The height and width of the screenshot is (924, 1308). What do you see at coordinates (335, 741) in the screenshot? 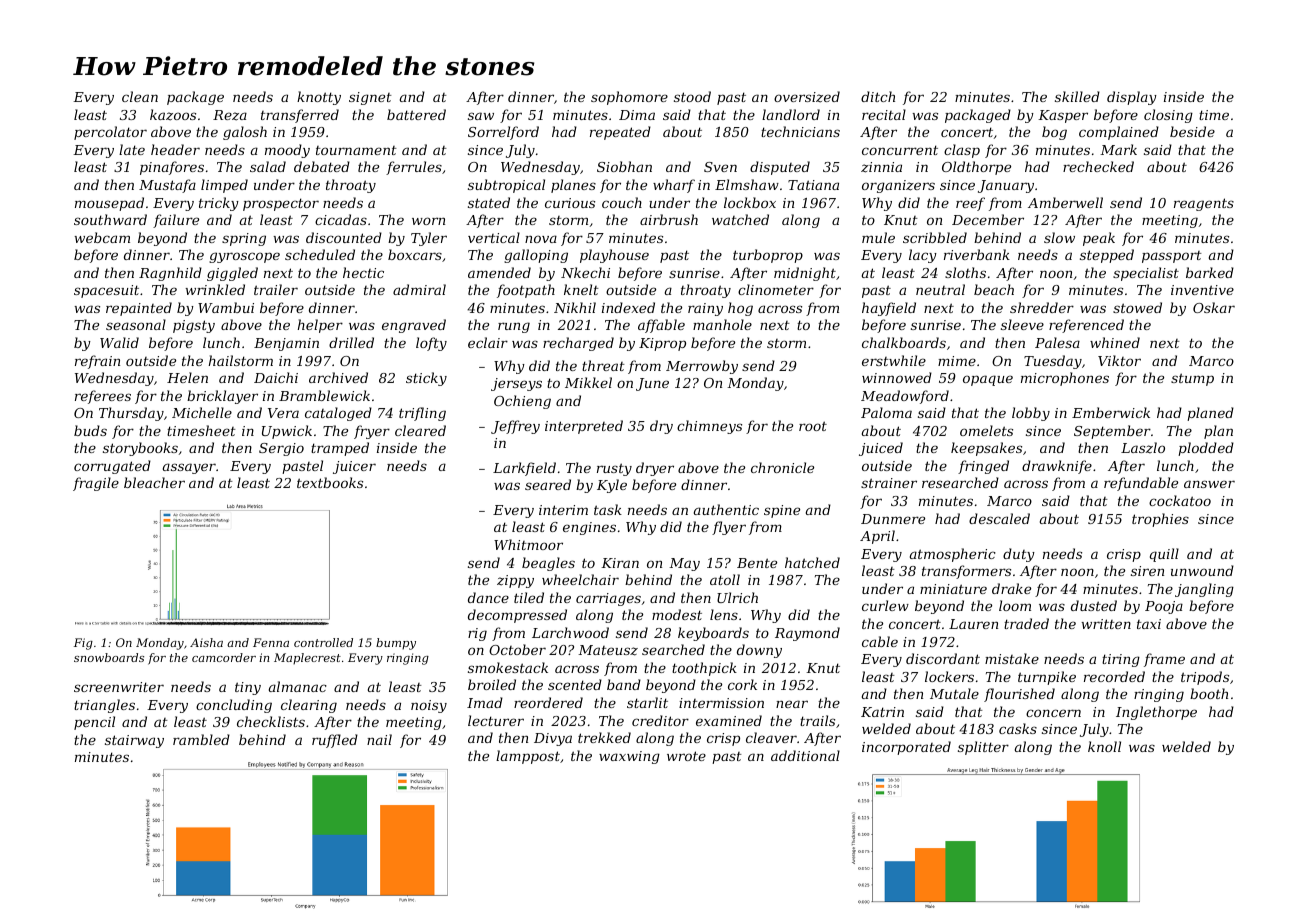
I see `ruffled` at bounding box center [335, 741].
